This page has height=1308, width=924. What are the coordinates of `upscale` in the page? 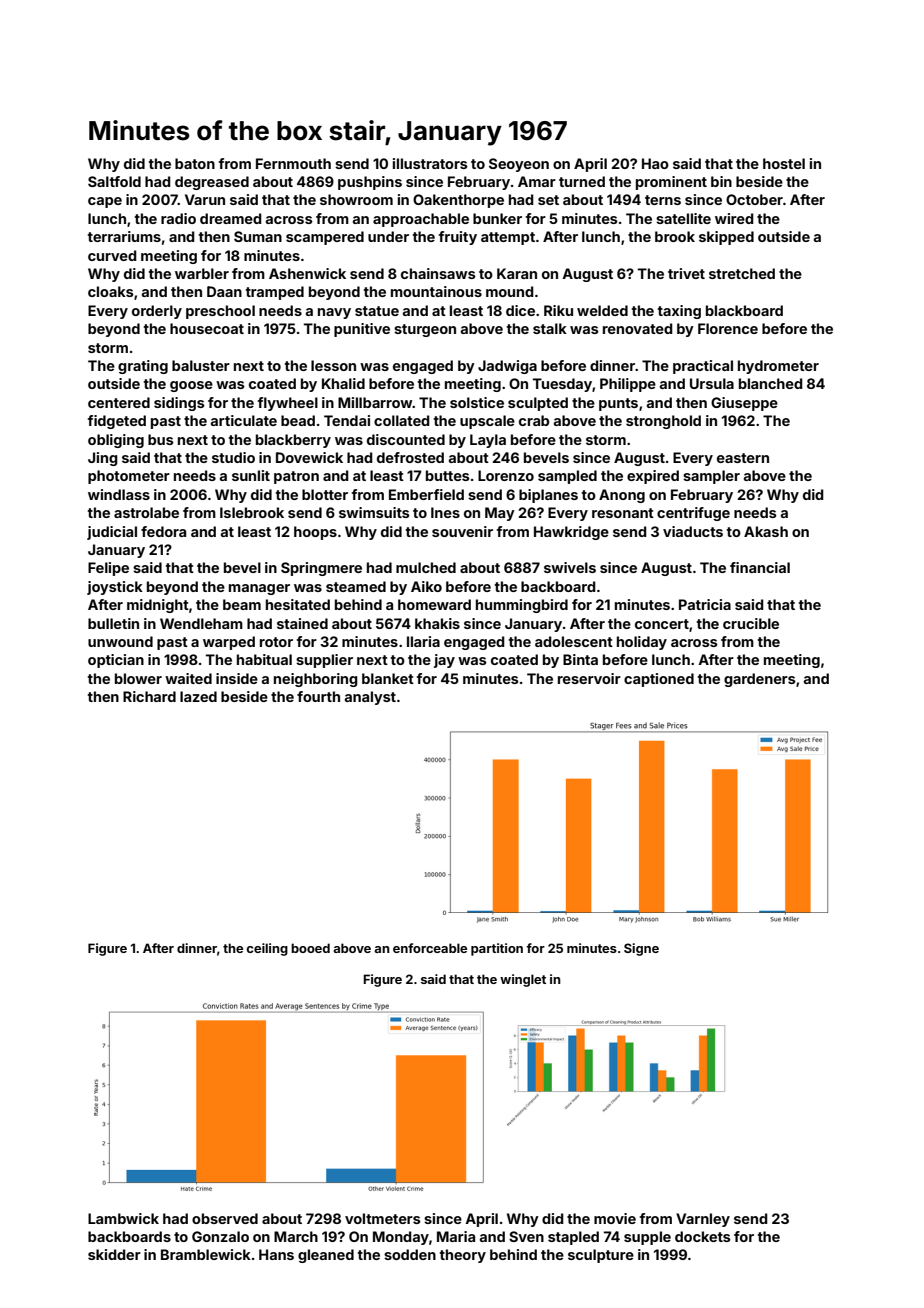 It's located at (487, 422).
